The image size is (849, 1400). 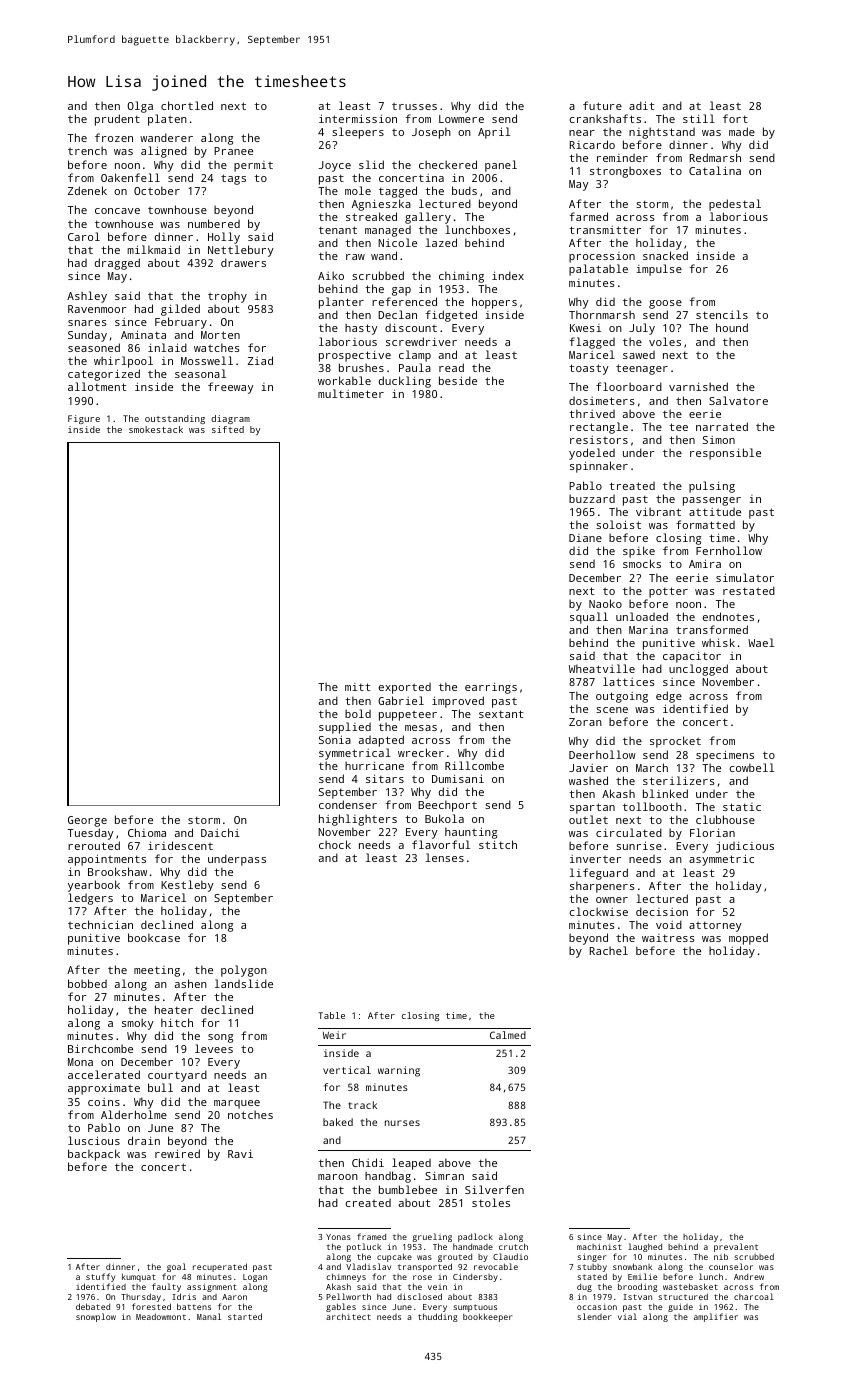 What do you see at coordinates (679, 780) in the document?
I see `sterilizers` at bounding box center [679, 780].
